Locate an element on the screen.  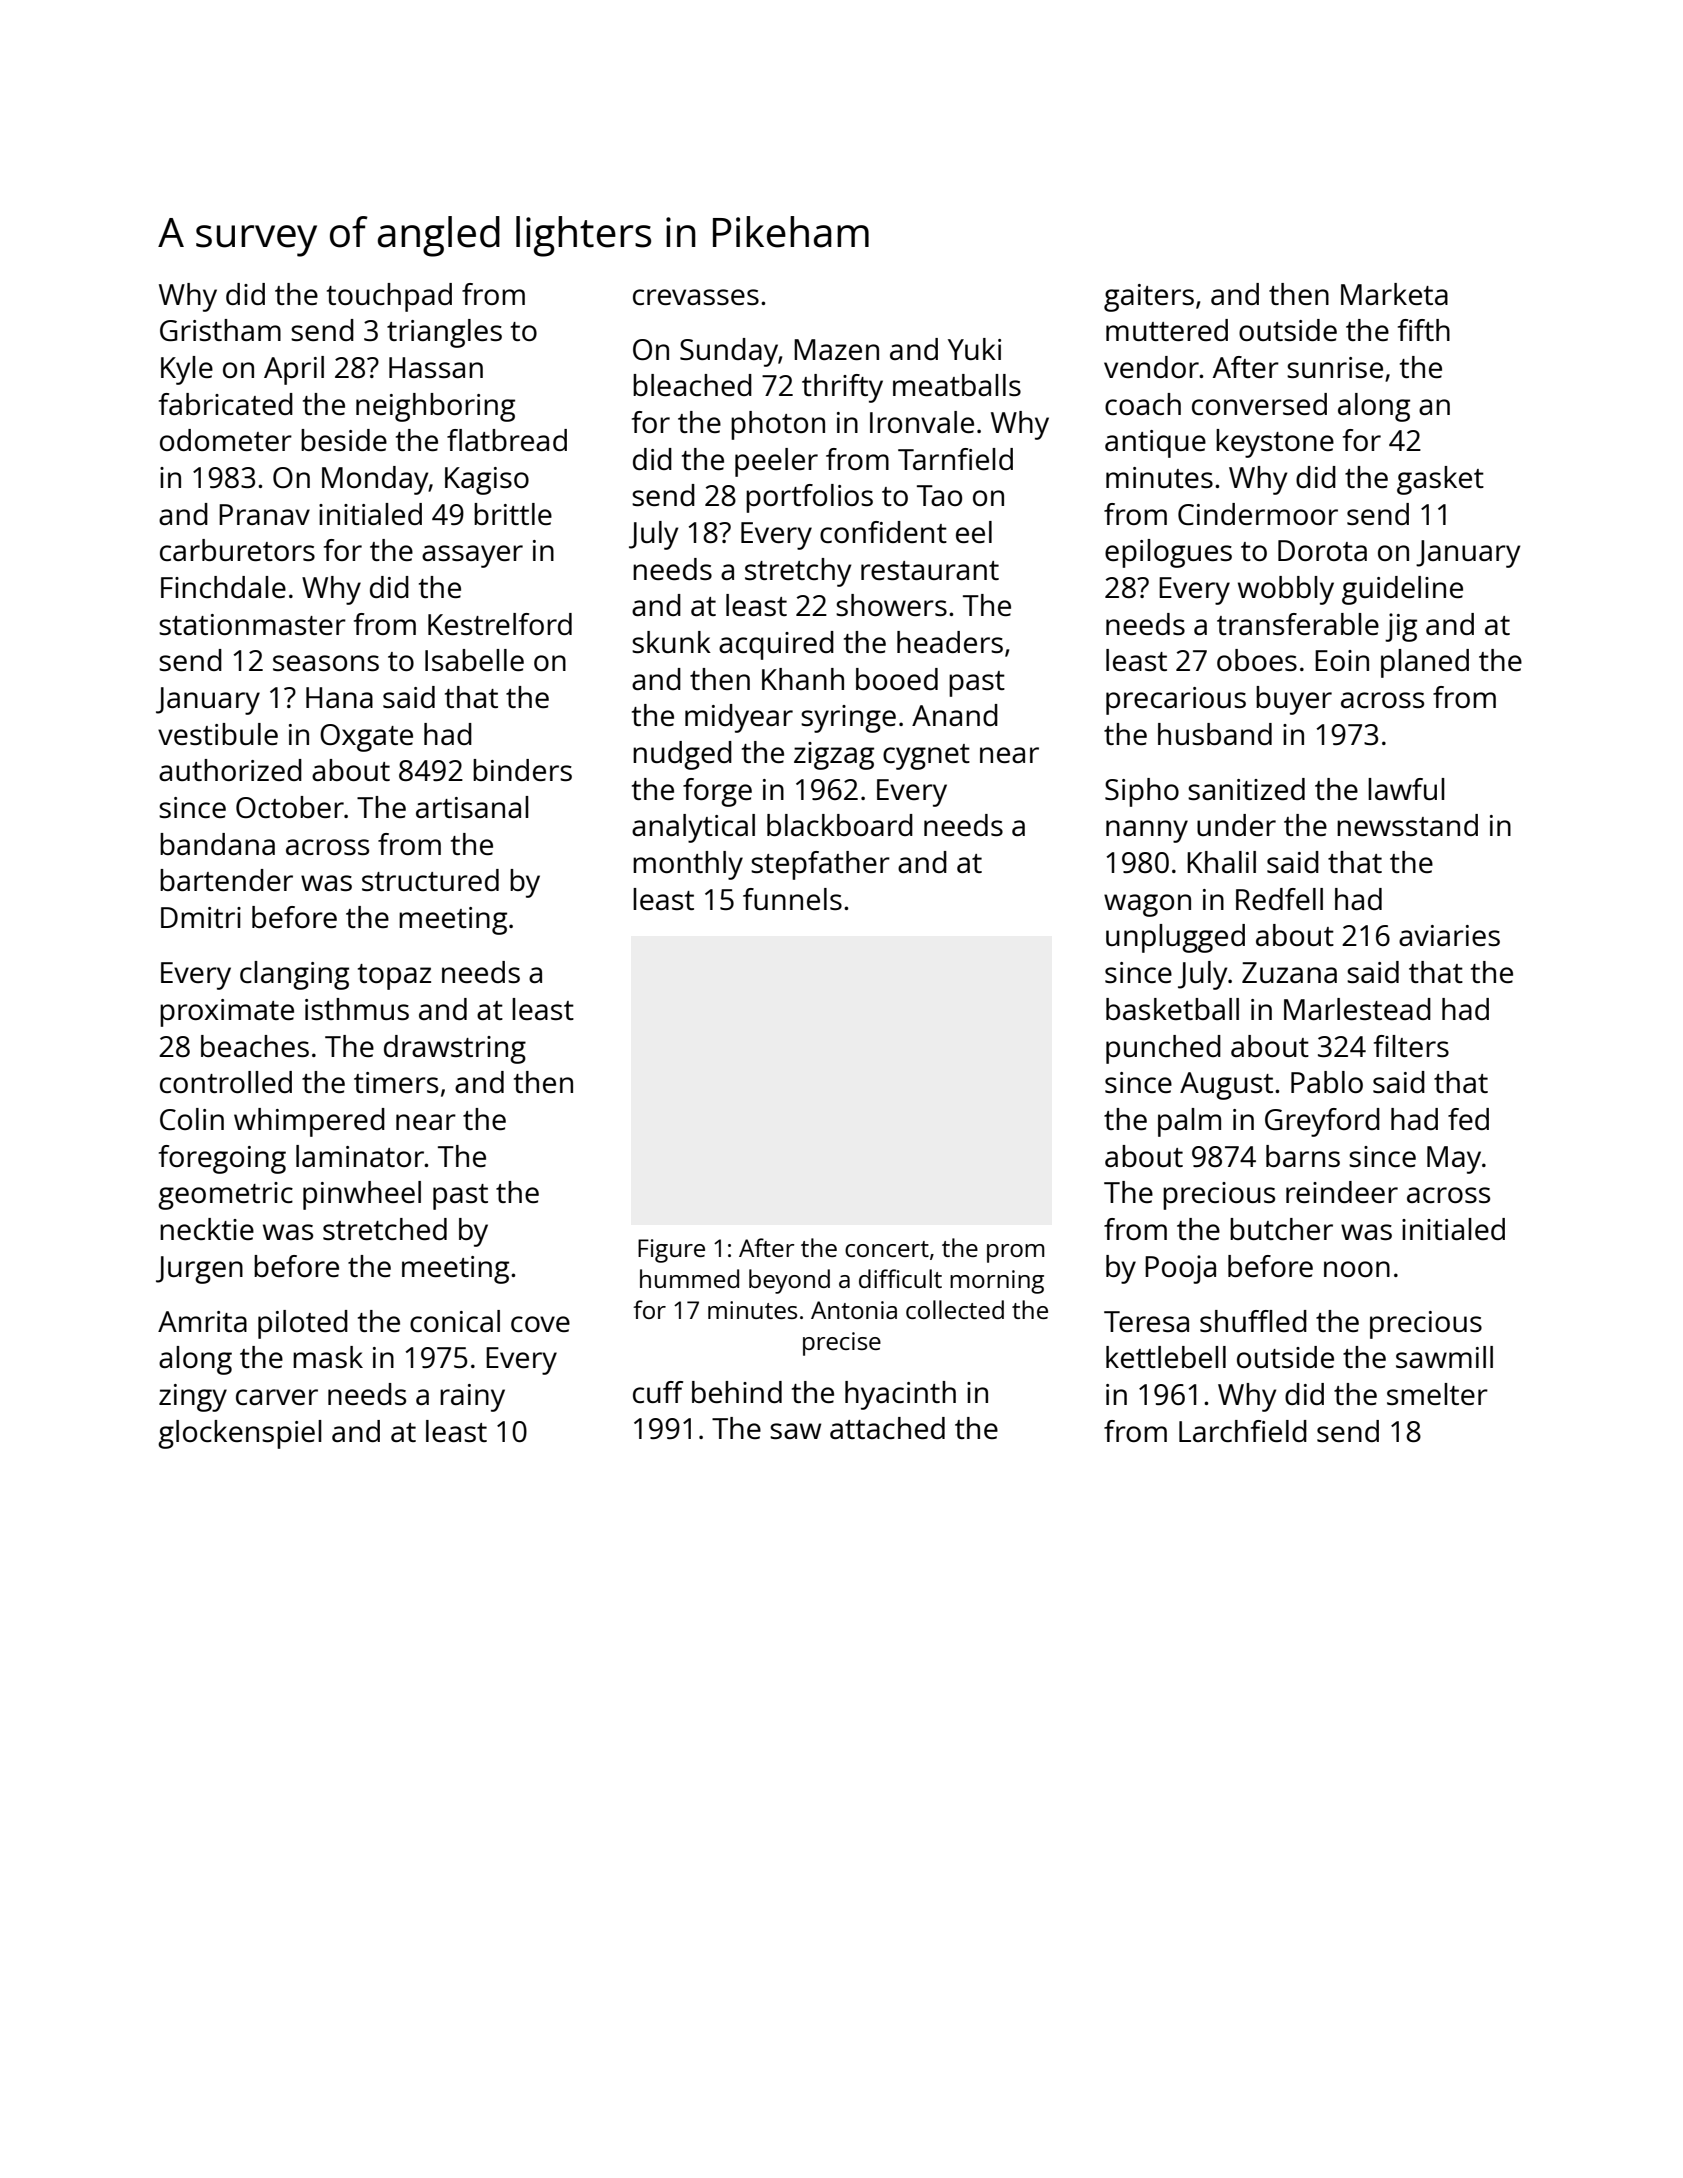
Sunday is located at coordinates (729, 352).
